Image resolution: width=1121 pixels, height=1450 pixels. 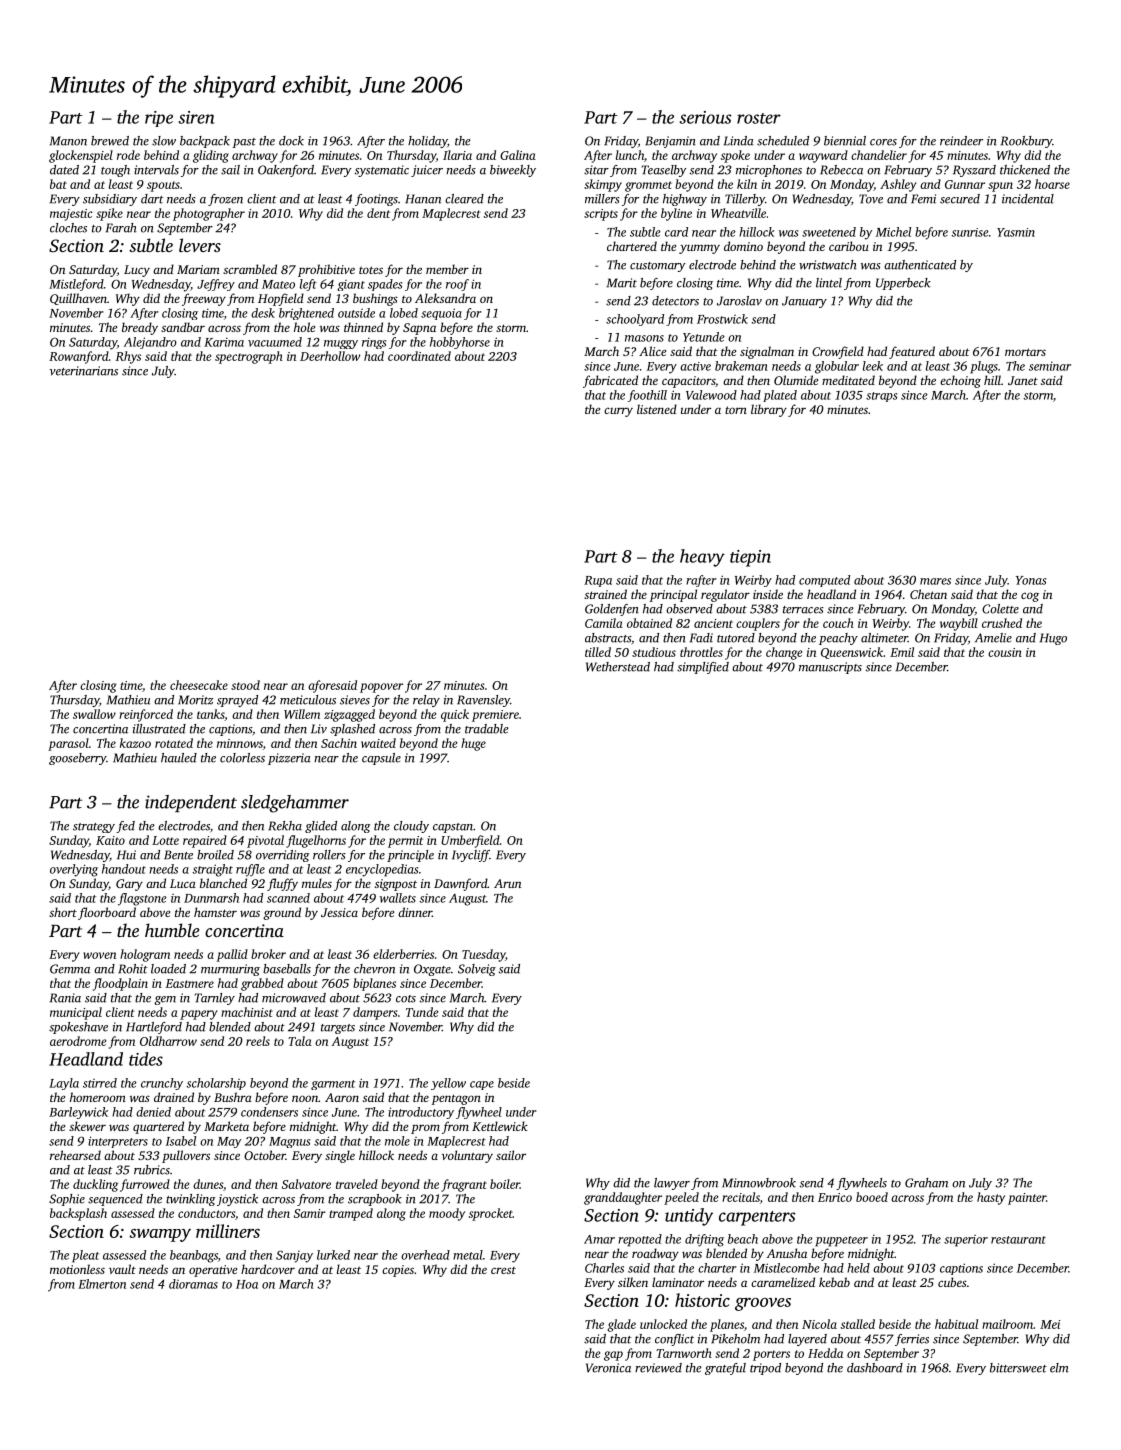 I want to click on coordinated, so click(x=419, y=356).
